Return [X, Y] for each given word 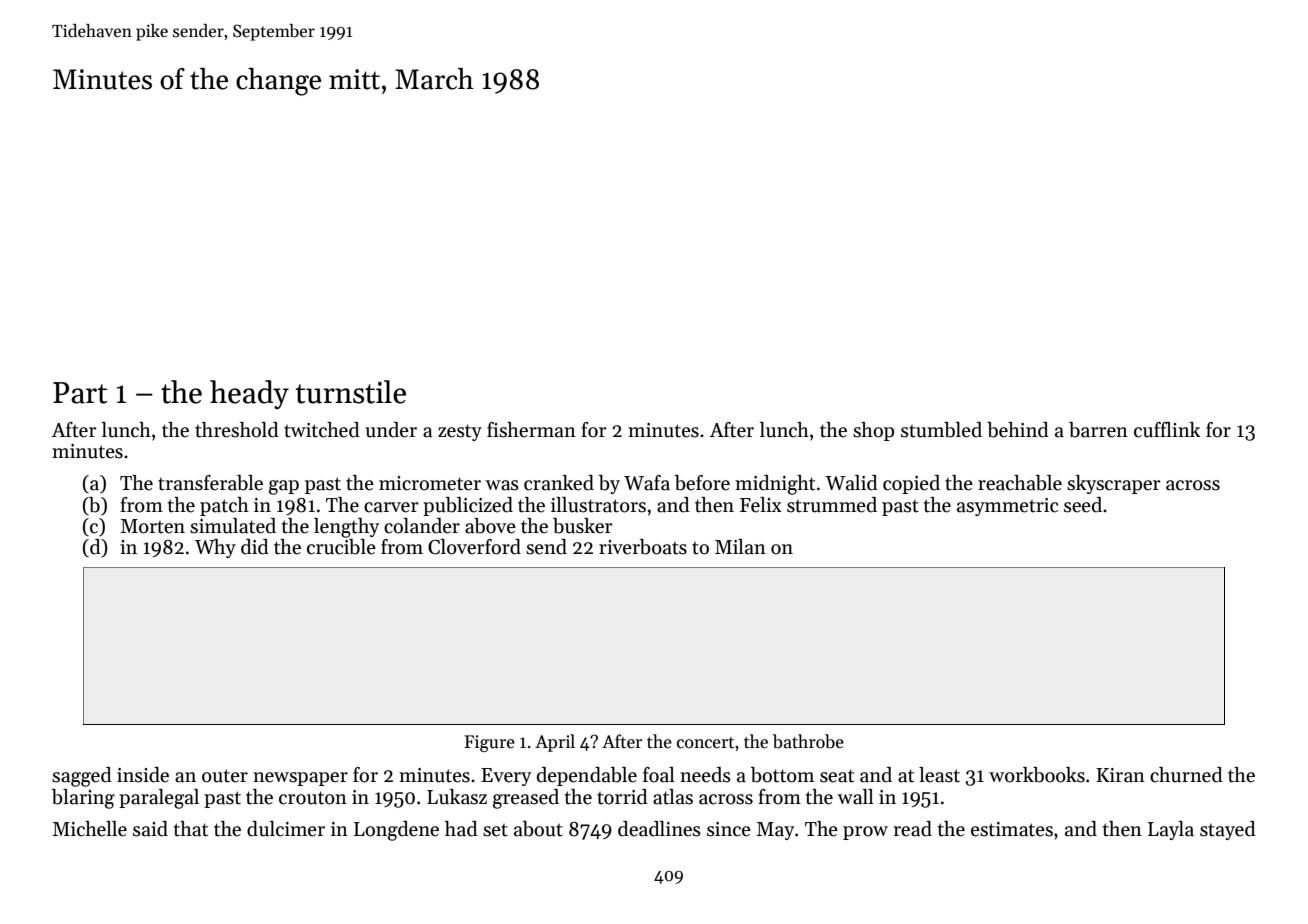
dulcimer [286, 829]
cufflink [1167, 430]
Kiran [1120, 775]
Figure [489, 743]
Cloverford [474, 547]
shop [873, 431]
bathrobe [808, 741]
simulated [233, 526]
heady [249, 394]
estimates [1012, 829]
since [729, 829]
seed [1083, 505]
